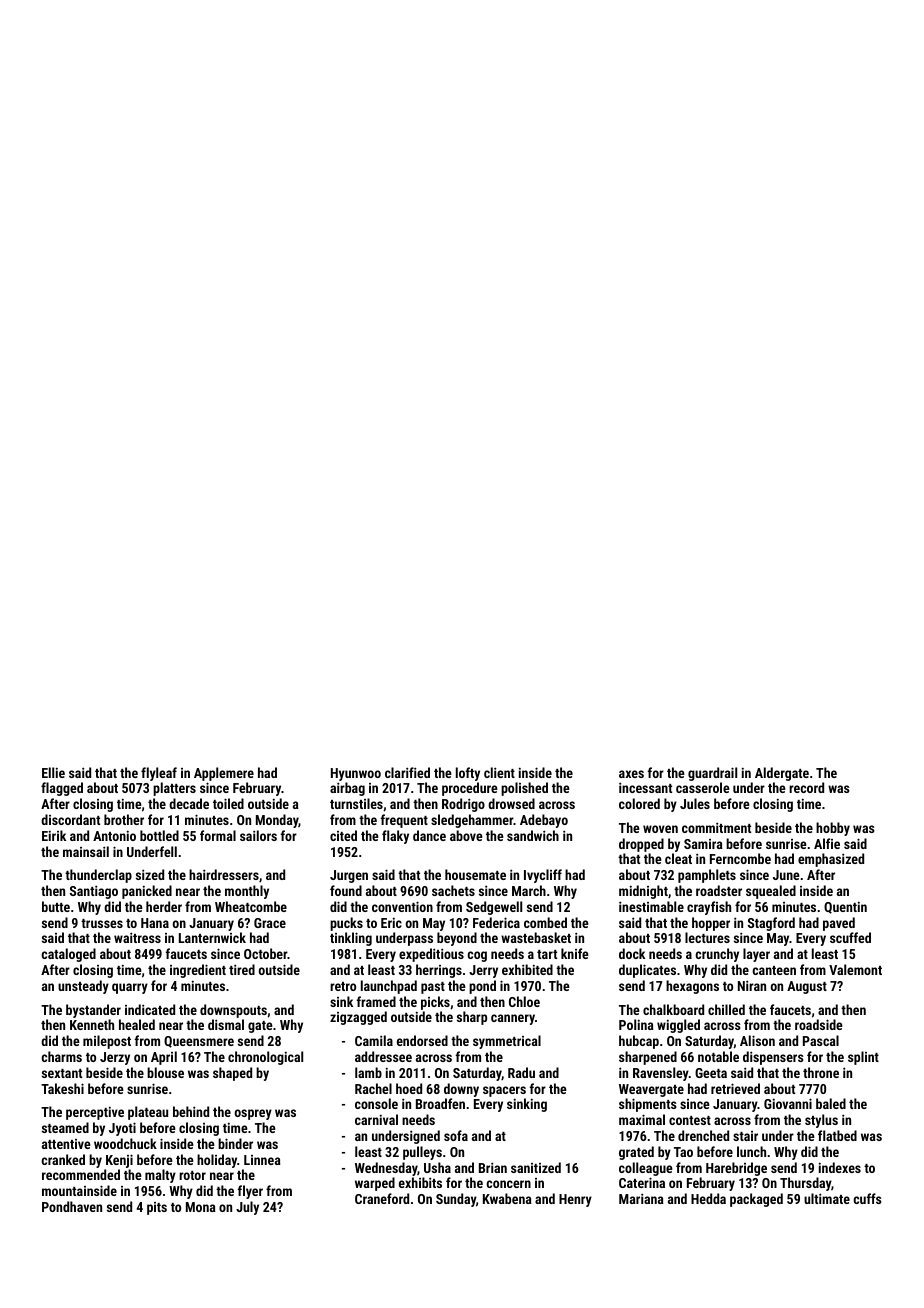 The width and height of the image is (924, 1308). Describe the element at coordinates (160, 1176) in the image. I see `malty` at that location.
